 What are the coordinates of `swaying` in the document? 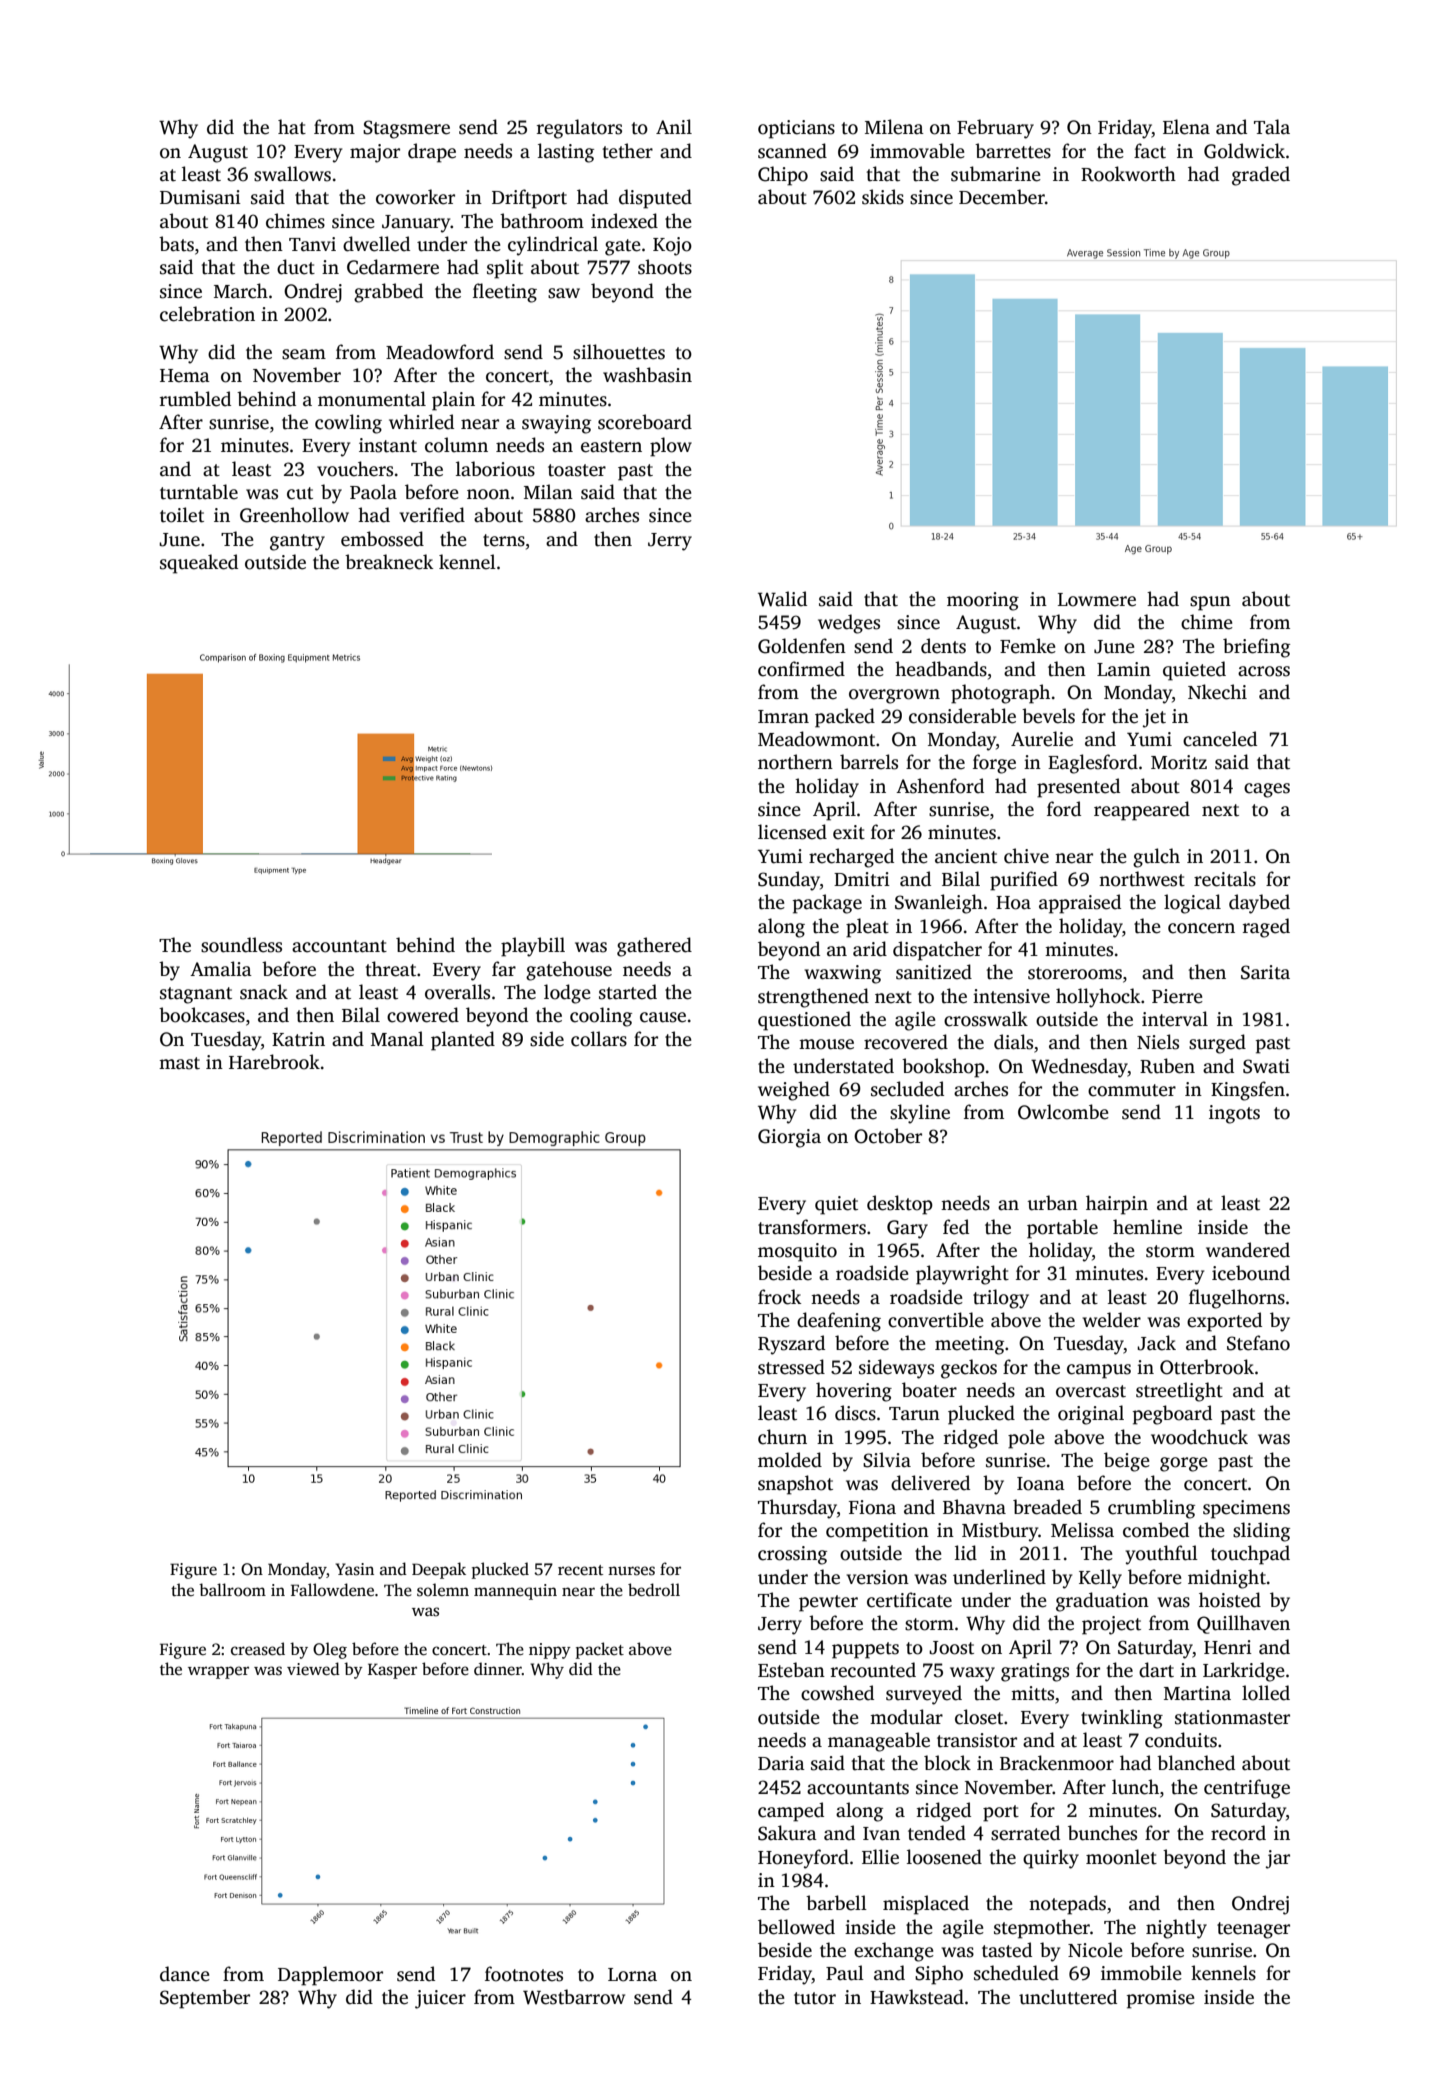 It's located at (556, 424).
